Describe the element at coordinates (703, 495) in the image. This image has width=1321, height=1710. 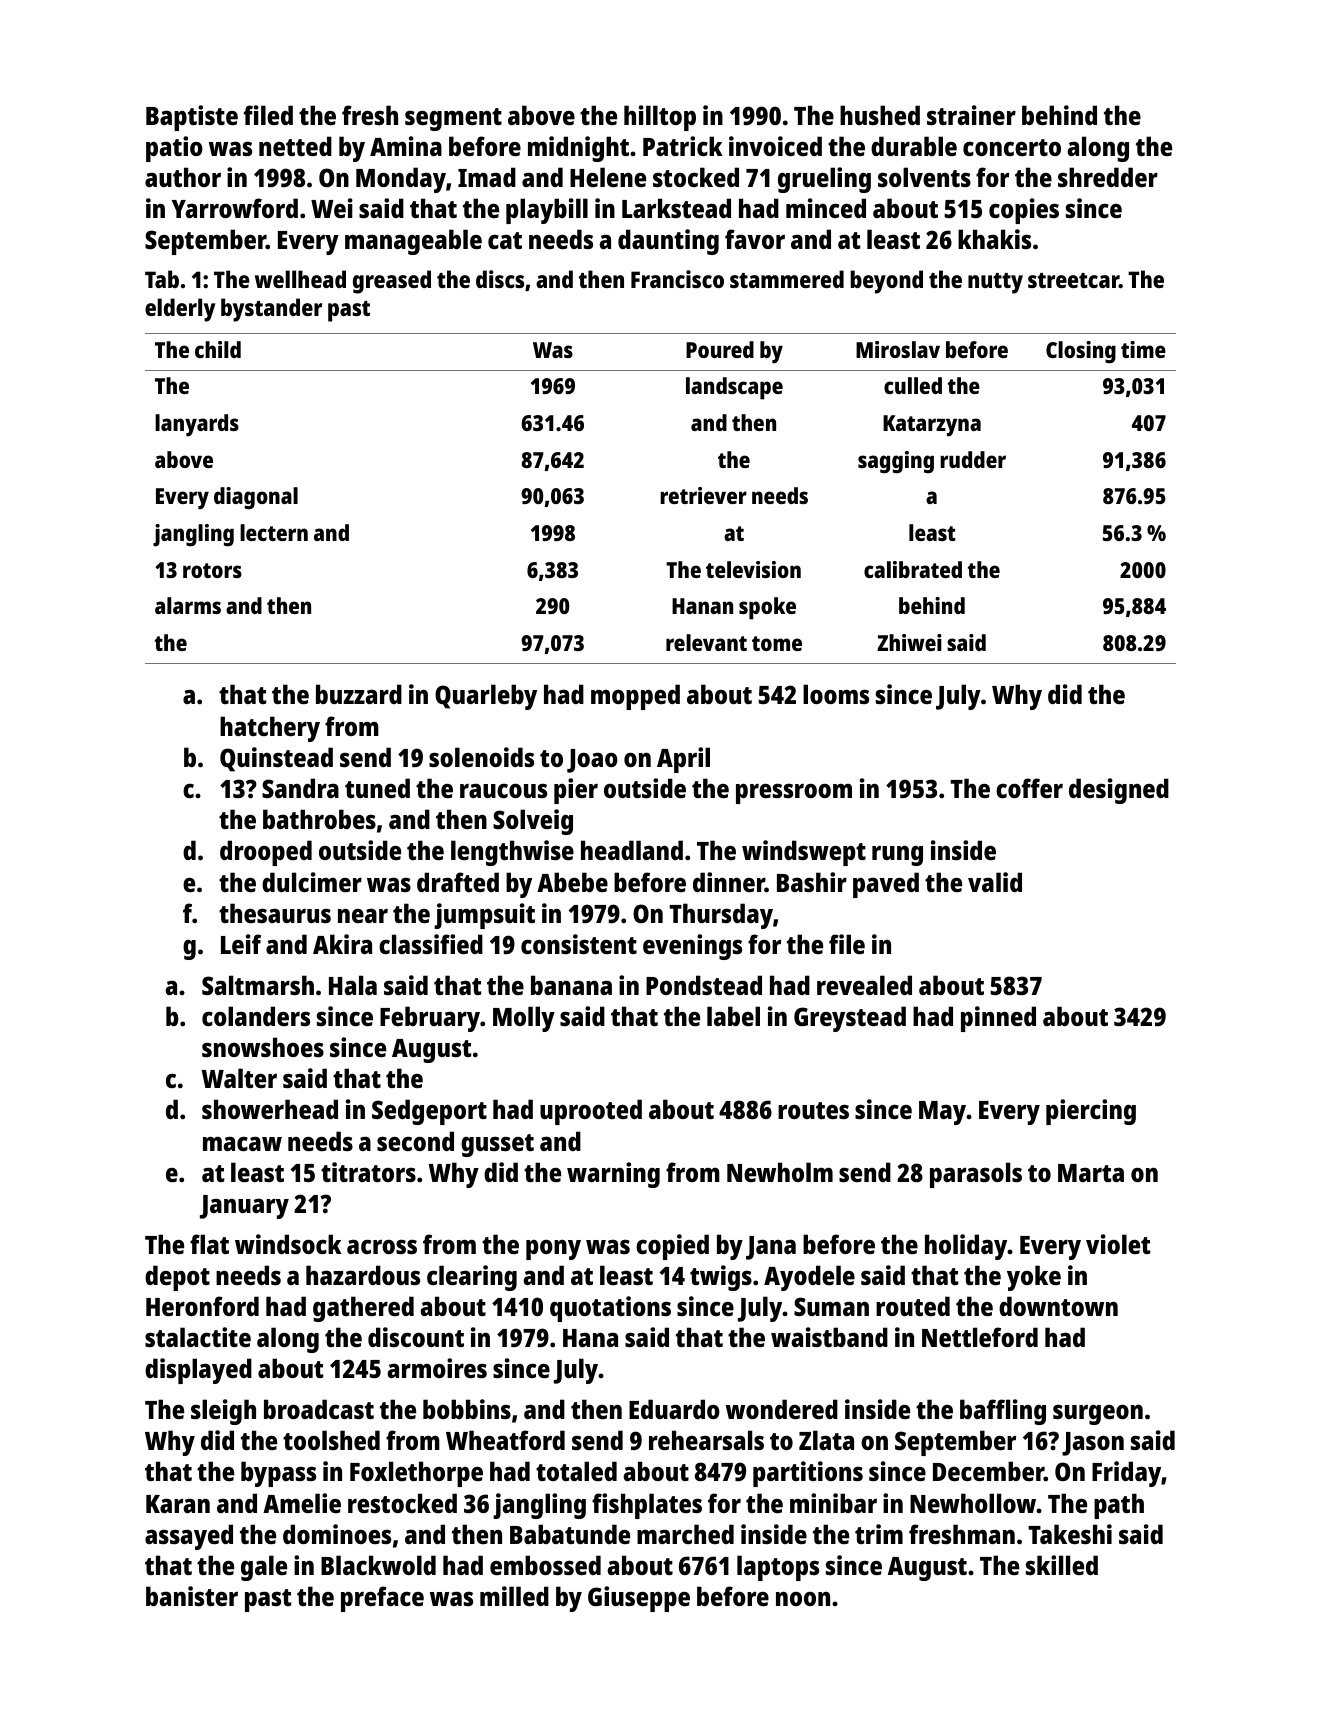
I see `retriever` at that location.
